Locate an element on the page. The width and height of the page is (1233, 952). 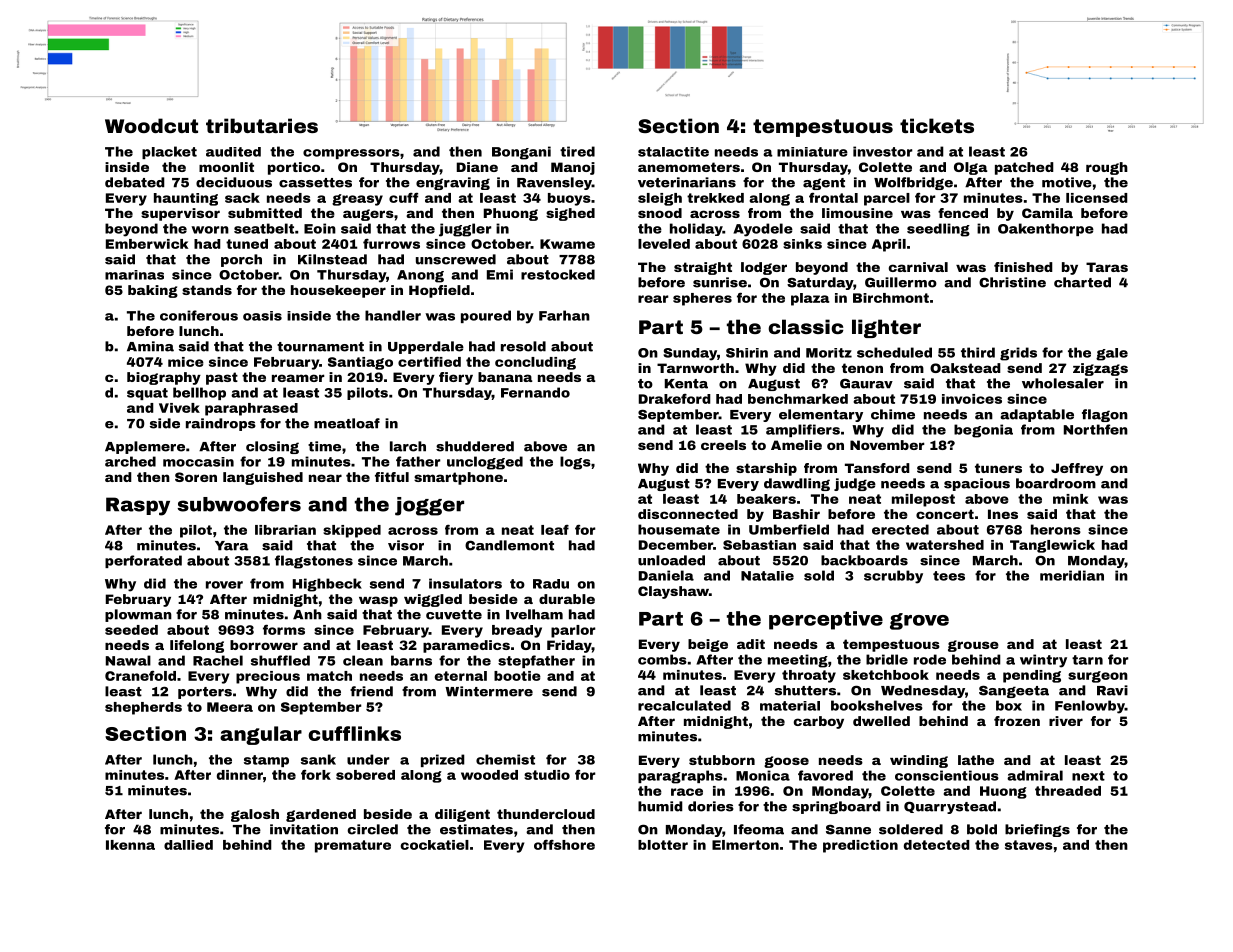
Clayshaw is located at coordinates (673, 592).
